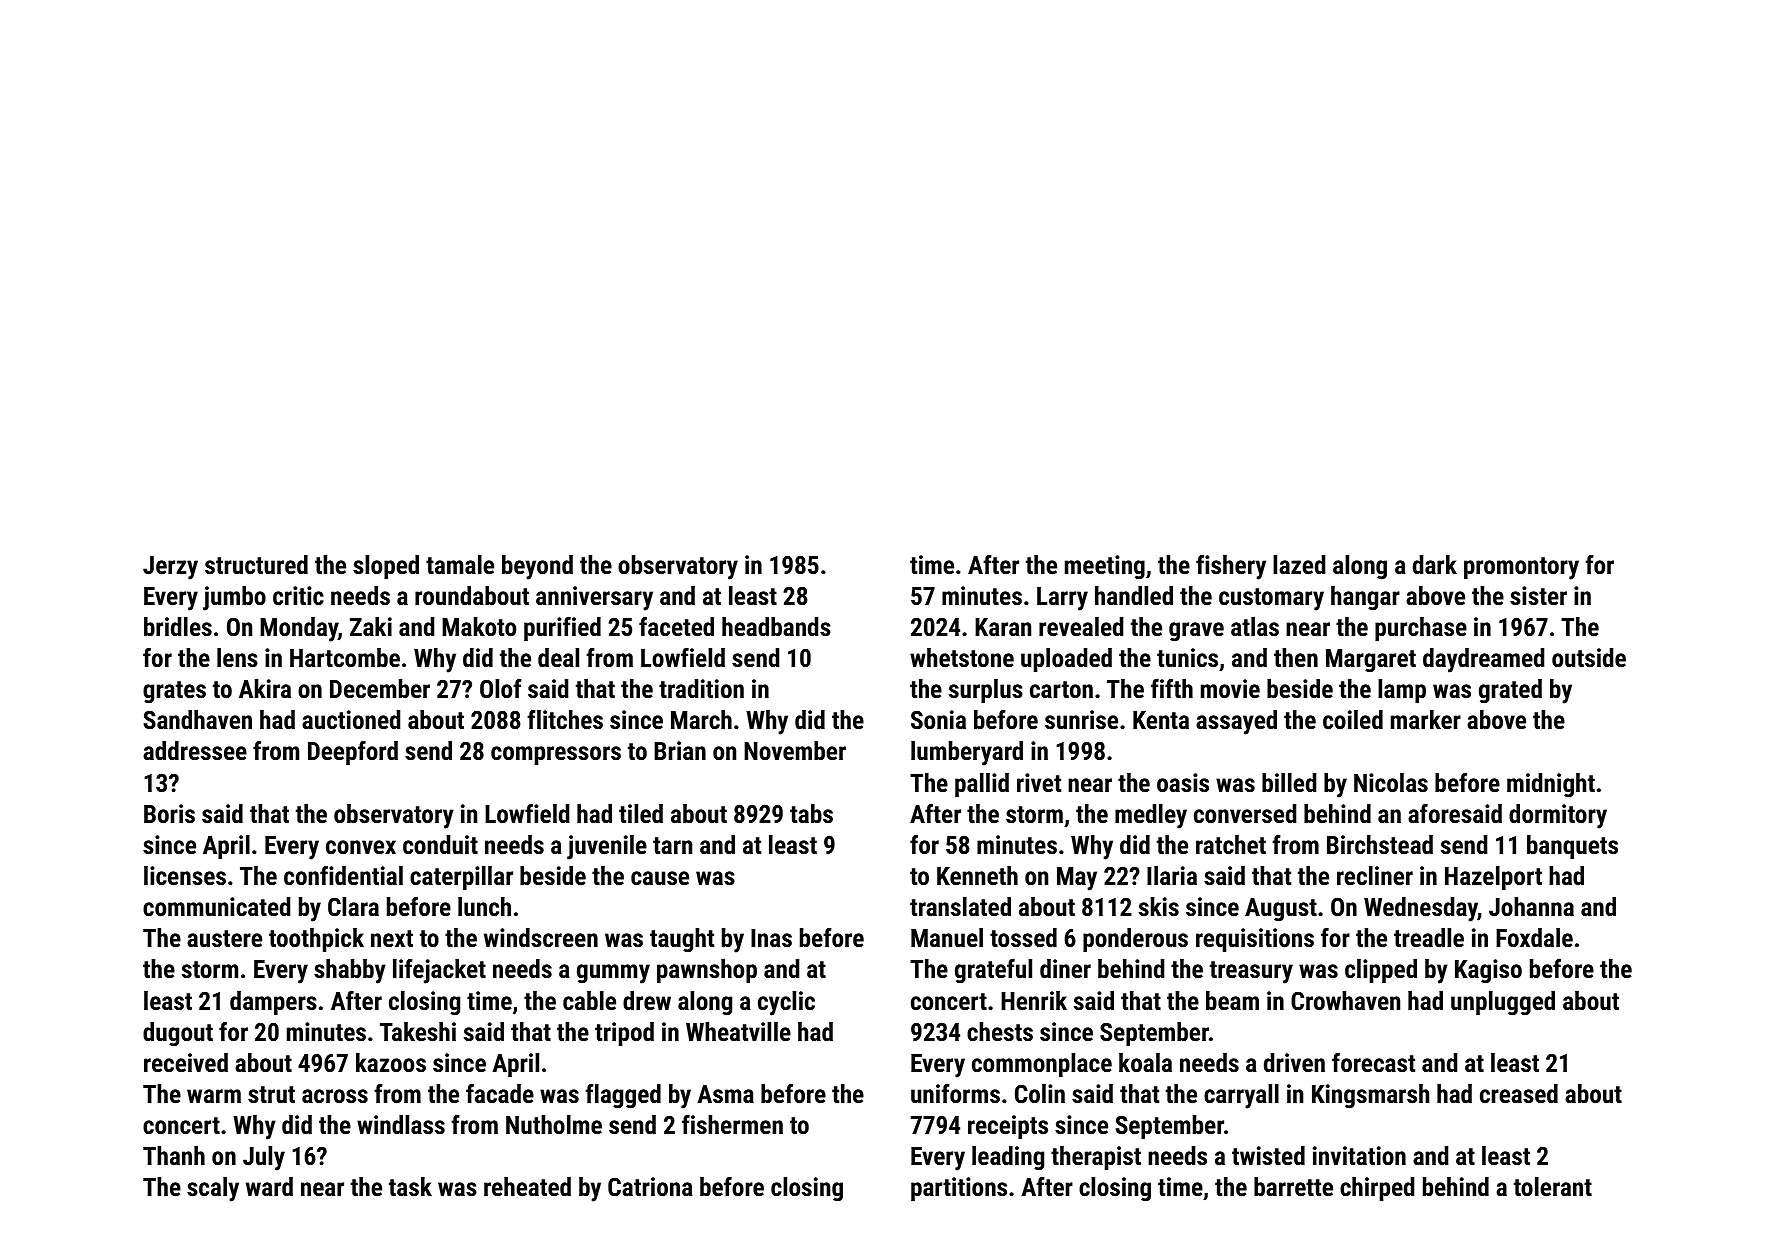  What do you see at coordinates (959, 1189) in the document?
I see `partitions` at bounding box center [959, 1189].
